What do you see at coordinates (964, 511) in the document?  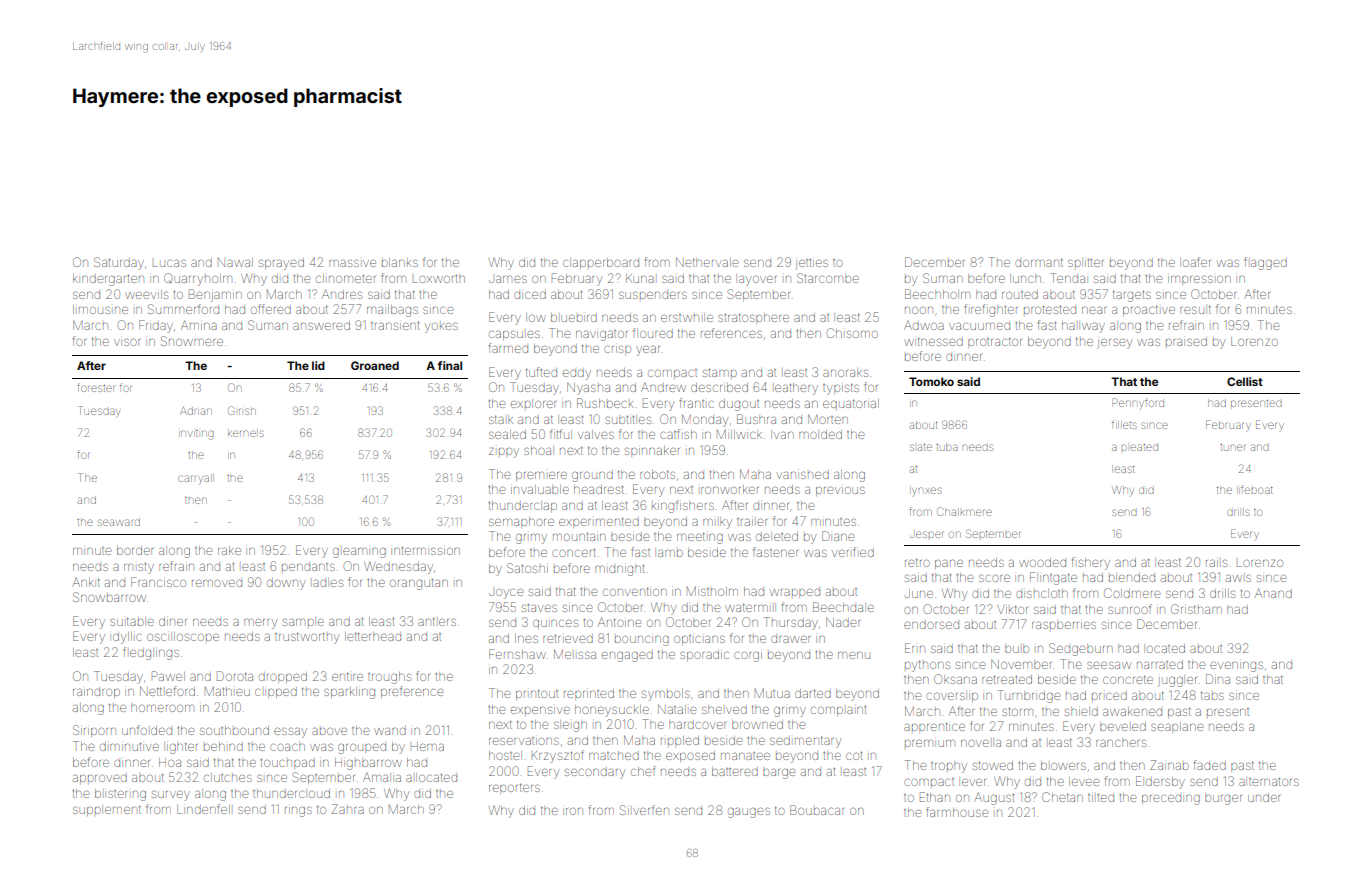 I see `Chalkmere` at bounding box center [964, 511].
